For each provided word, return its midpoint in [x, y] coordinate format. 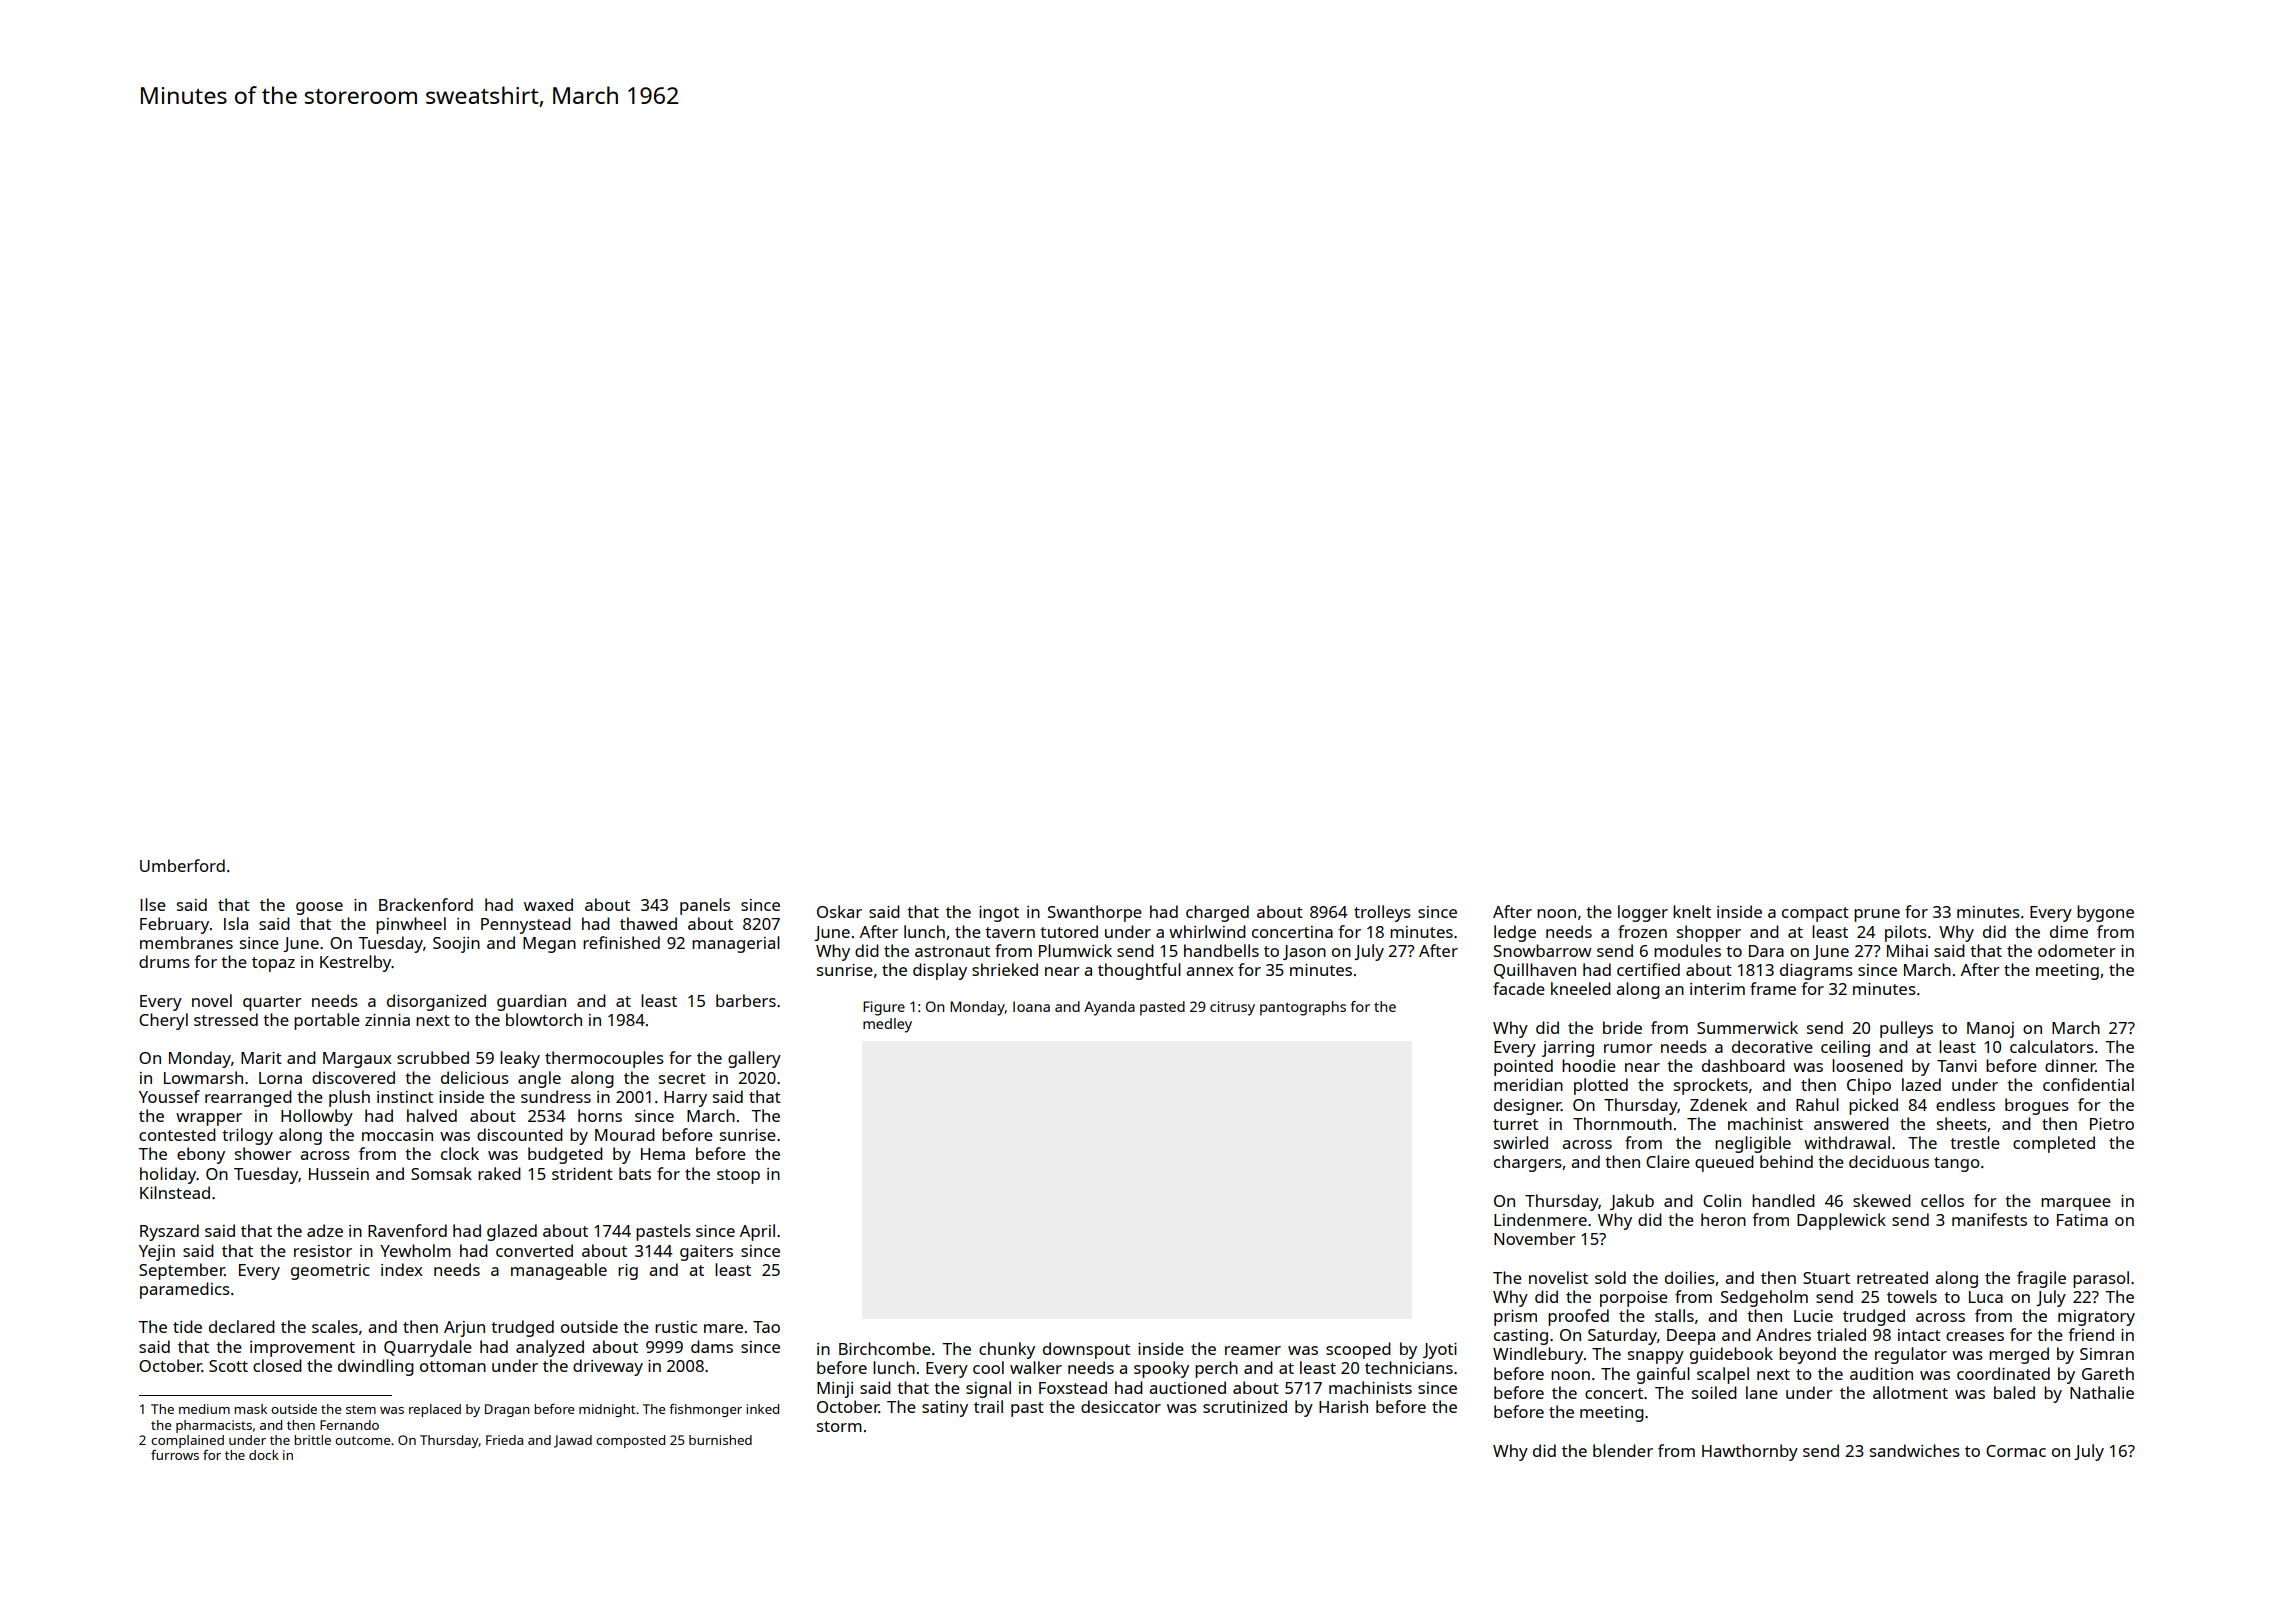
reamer [1253, 1350]
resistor [323, 1251]
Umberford [182, 865]
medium [204, 1409]
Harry [685, 1099]
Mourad [625, 1134]
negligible [1753, 1144]
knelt [1692, 911]
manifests [1989, 1219]
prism [1515, 1318]
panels [705, 906]
